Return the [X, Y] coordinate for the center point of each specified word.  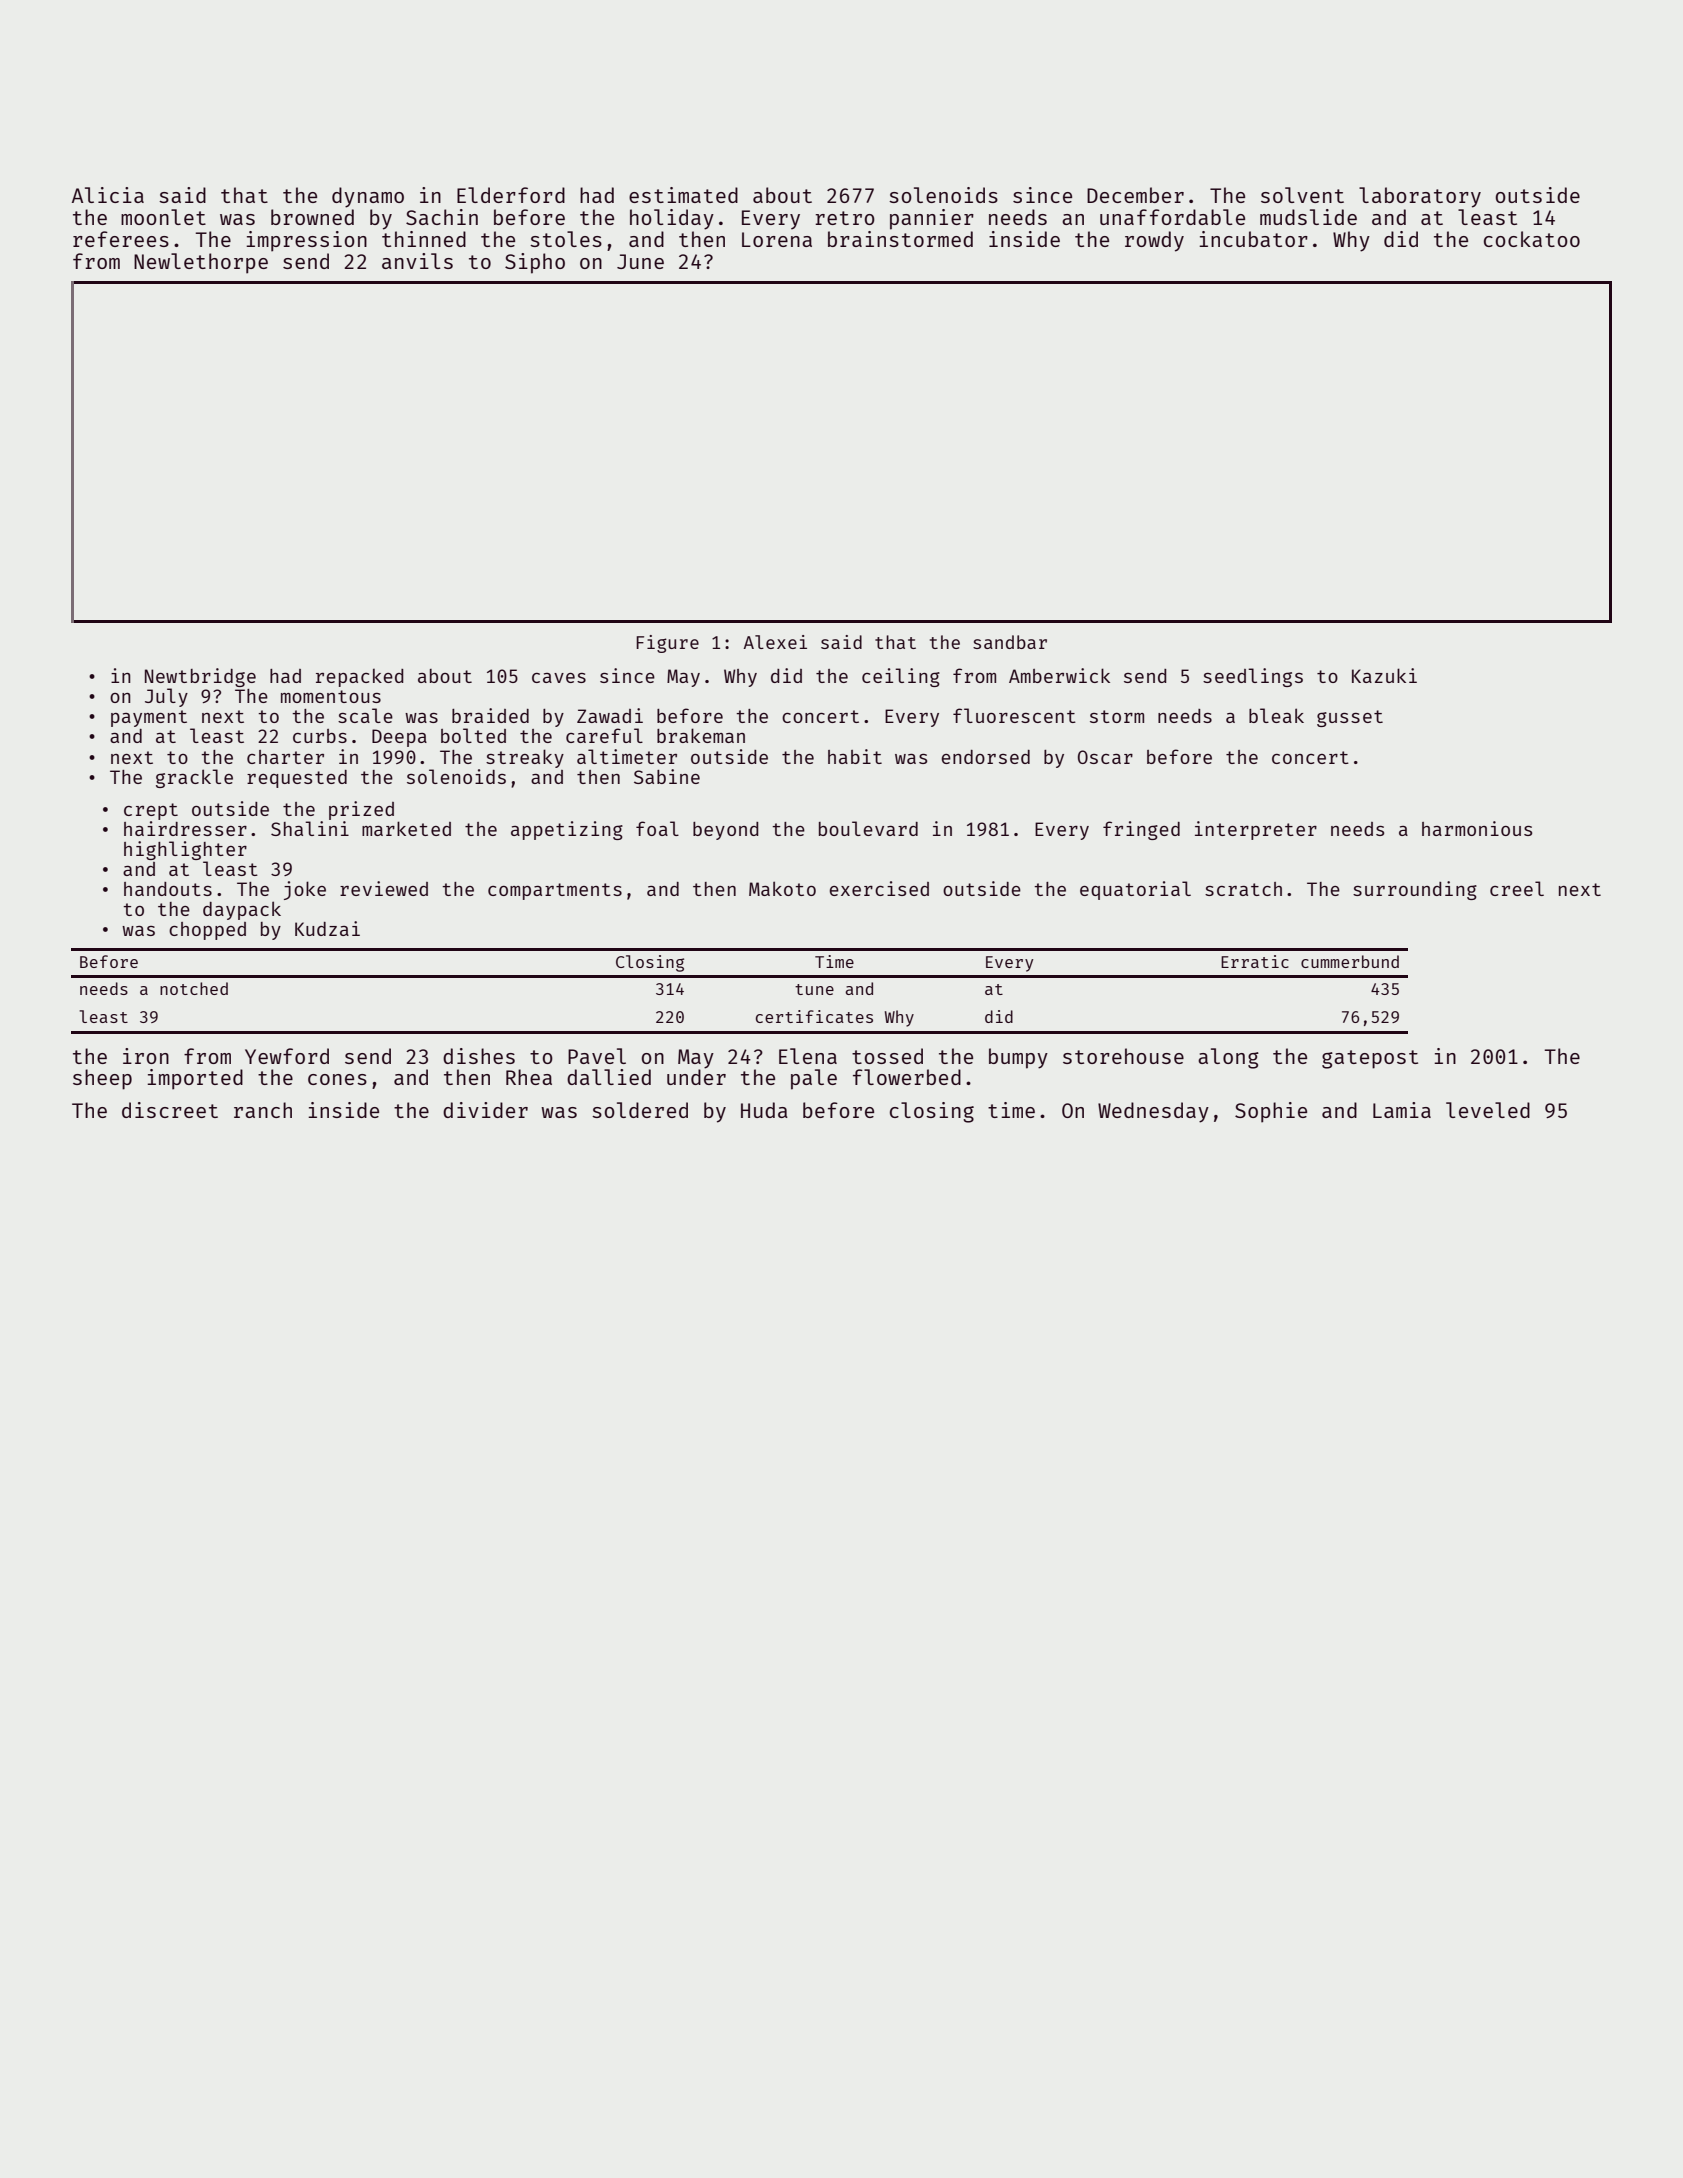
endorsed [986, 757]
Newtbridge [200, 677]
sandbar [1010, 642]
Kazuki [1384, 675]
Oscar [1105, 757]
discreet [170, 1110]
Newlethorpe [201, 263]
